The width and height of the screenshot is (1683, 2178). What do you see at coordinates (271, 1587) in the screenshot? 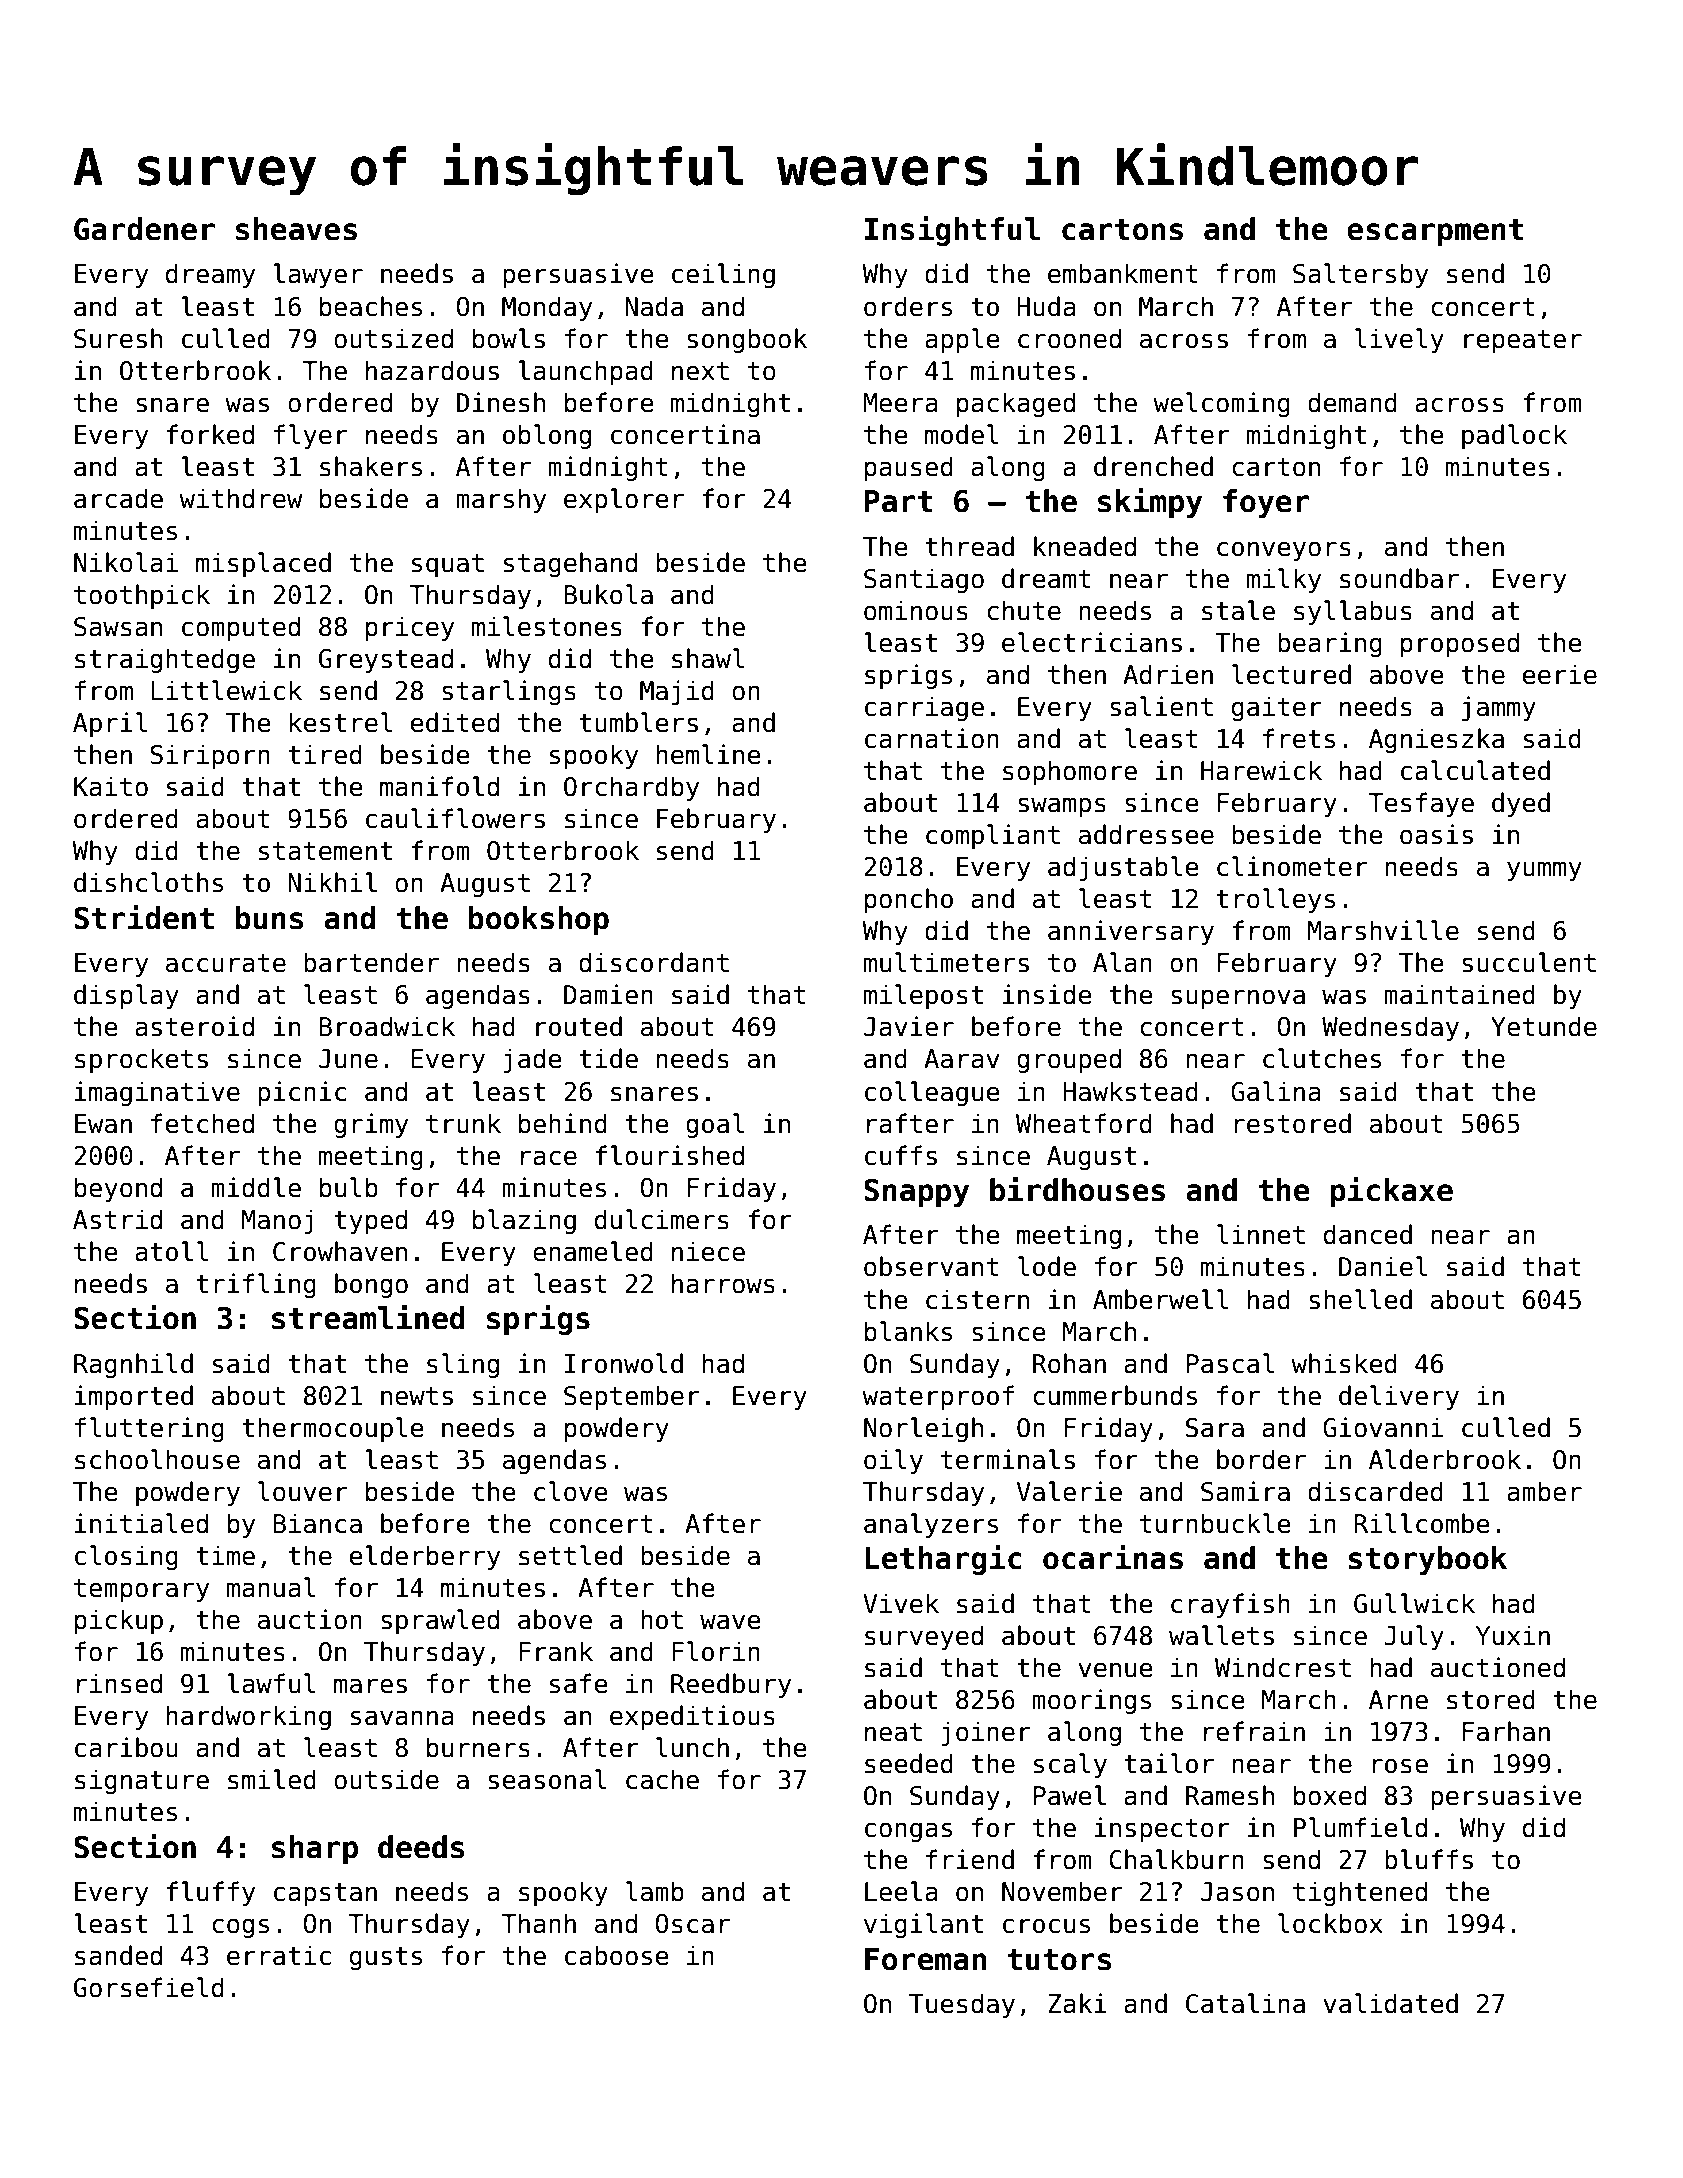
I see `manual` at bounding box center [271, 1587].
